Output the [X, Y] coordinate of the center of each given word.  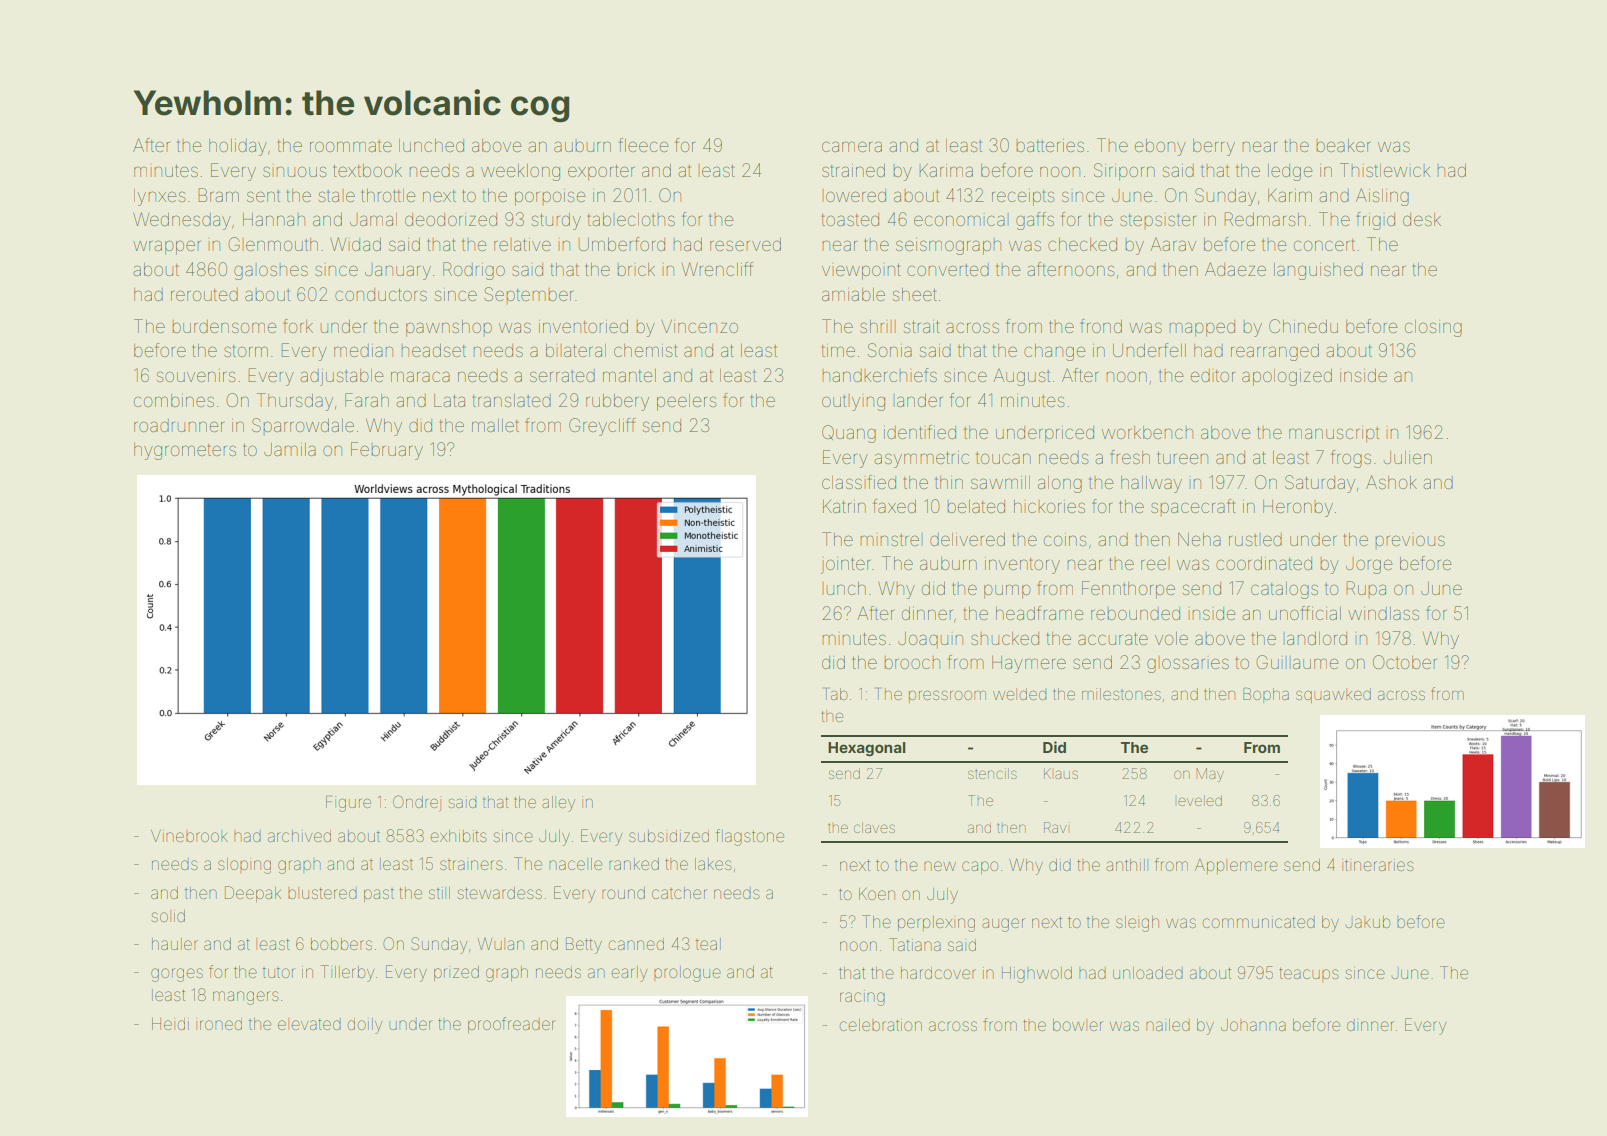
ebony [1160, 147]
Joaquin [930, 640]
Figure [348, 804]
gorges [177, 975]
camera [852, 146]
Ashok [1391, 482]
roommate [351, 146]
